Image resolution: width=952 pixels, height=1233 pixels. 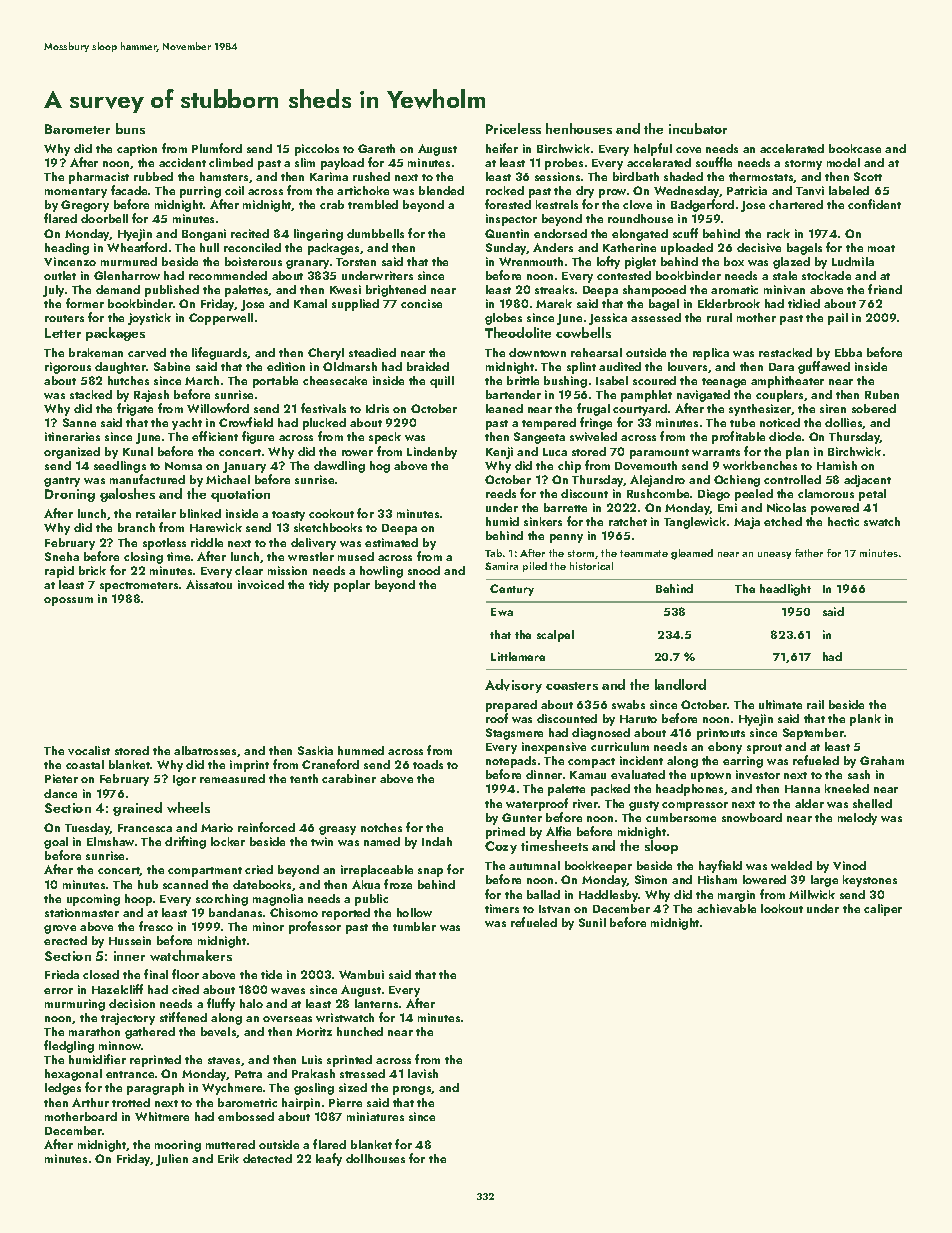 What do you see at coordinates (235, 912) in the screenshot?
I see `bandanas` at bounding box center [235, 912].
